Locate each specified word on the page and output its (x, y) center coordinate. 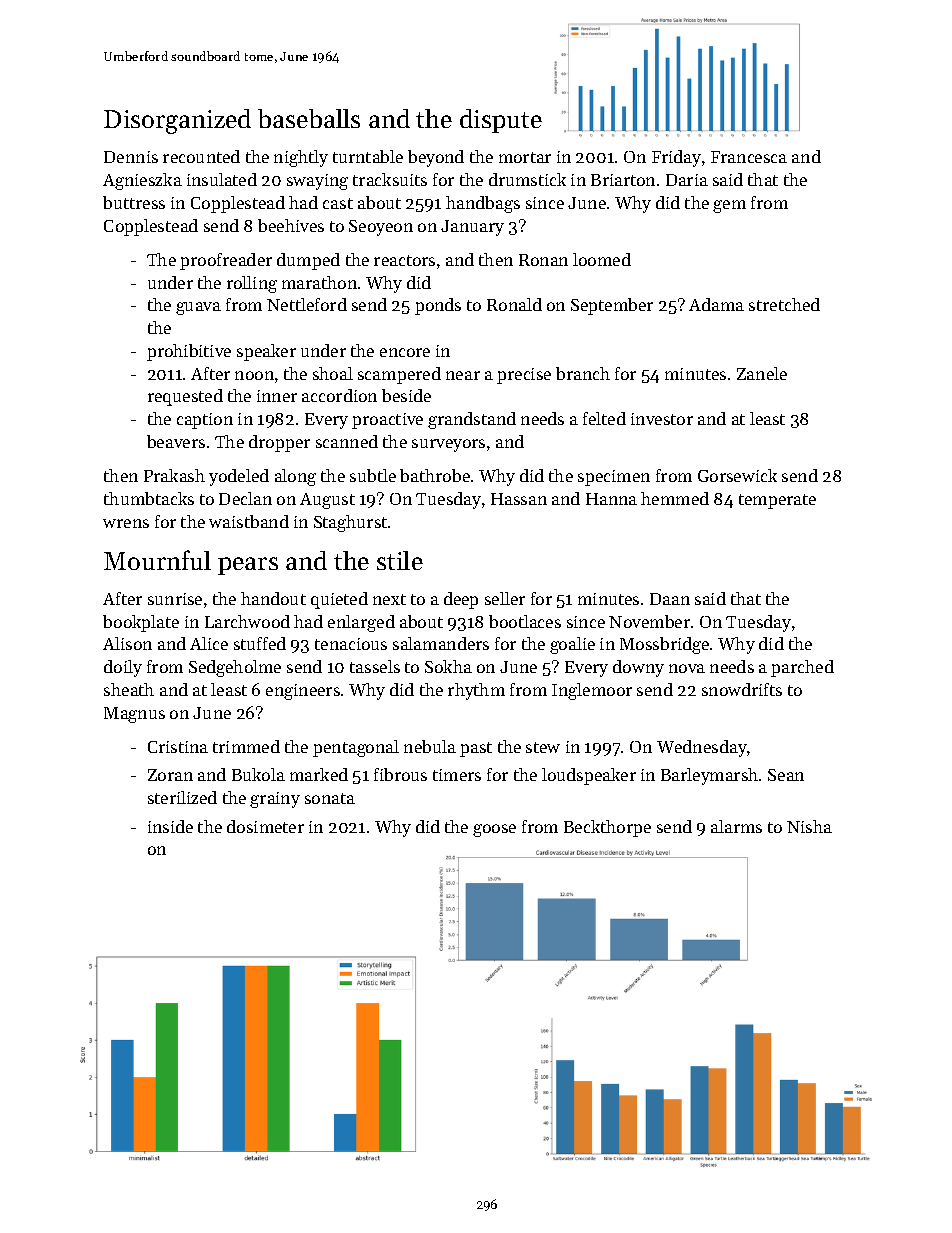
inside (170, 826)
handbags (483, 204)
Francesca (749, 157)
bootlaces (525, 621)
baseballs (309, 118)
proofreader (226, 261)
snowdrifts (742, 689)
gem (729, 206)
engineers (303, 692)
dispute (501, 121)
